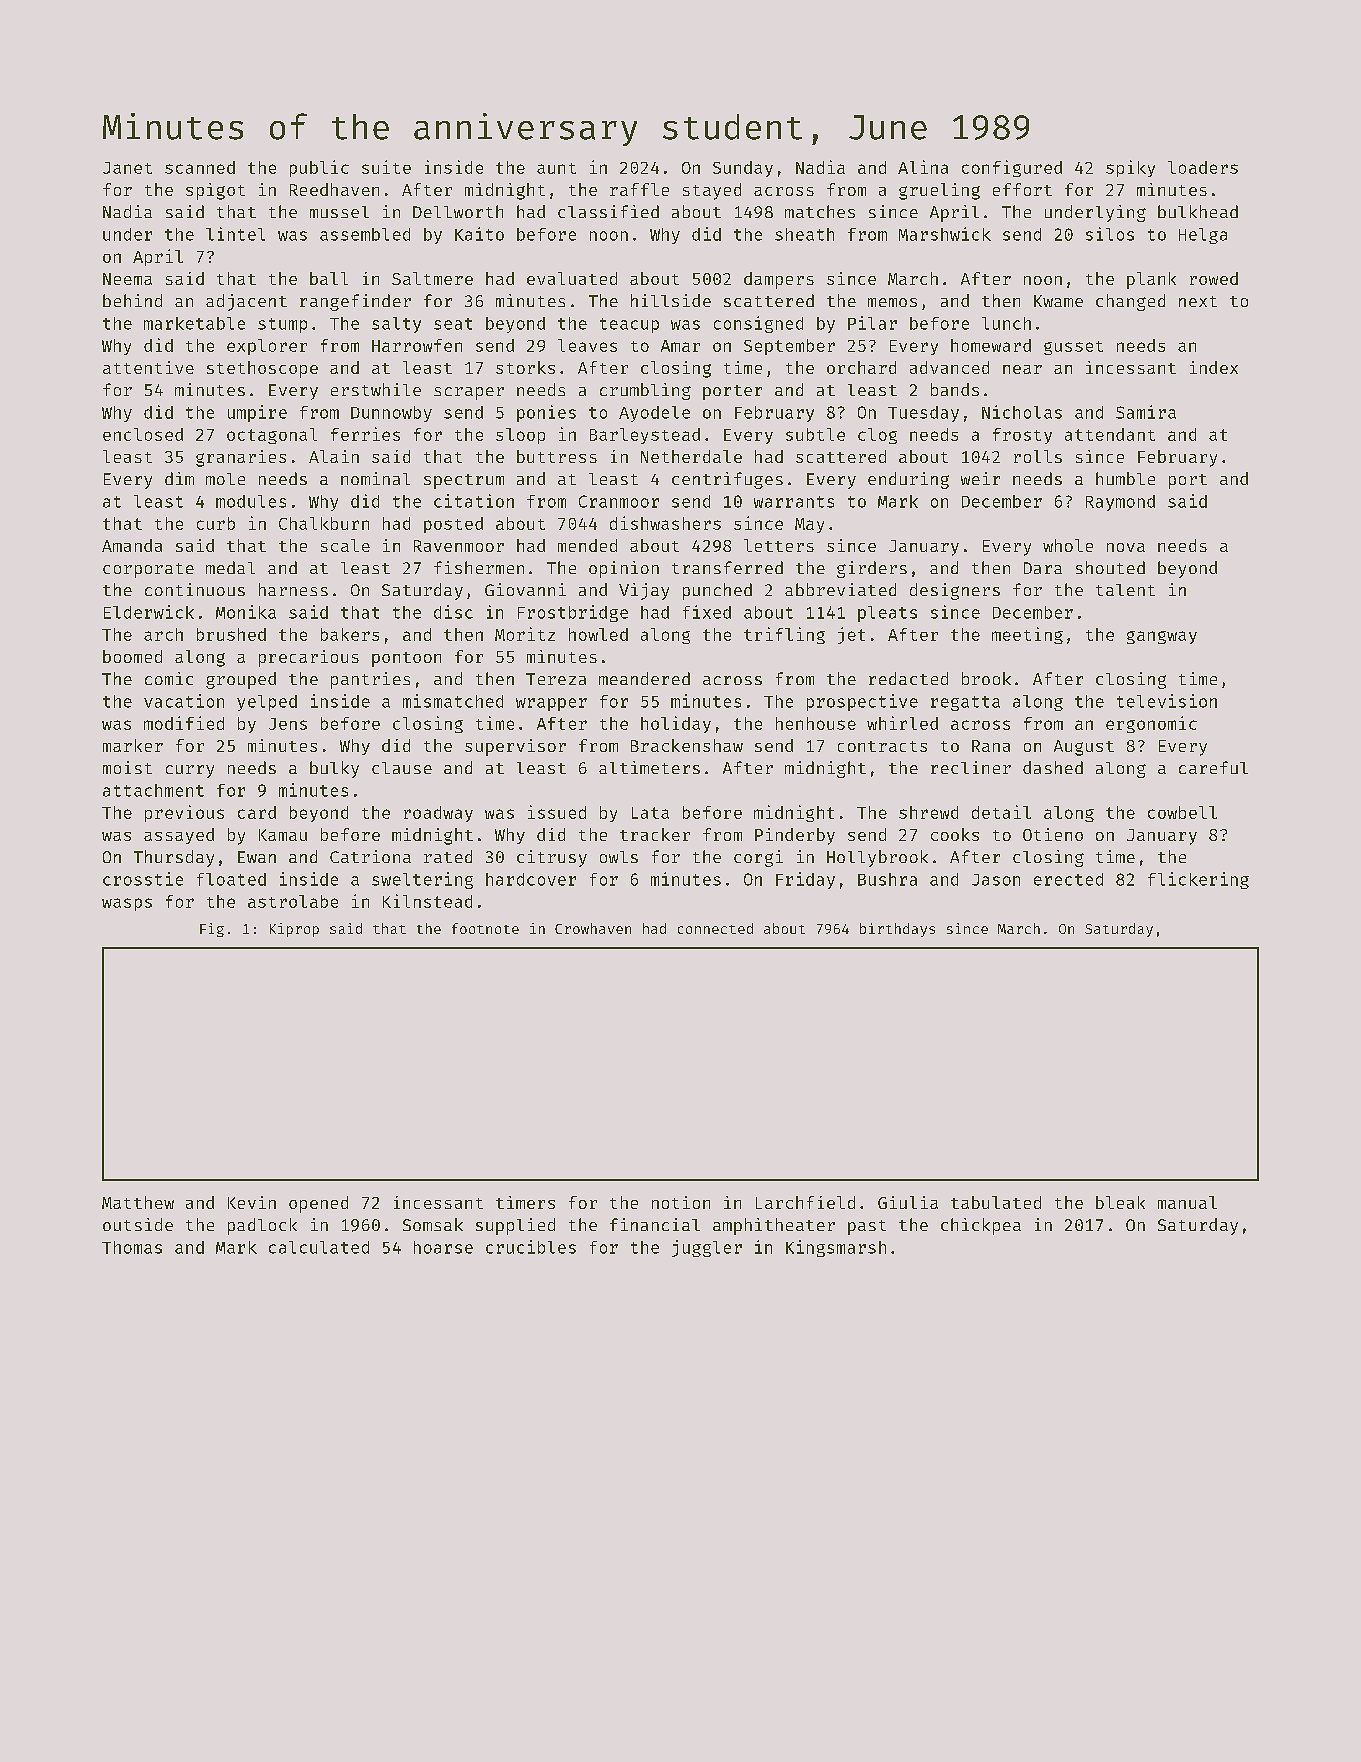 This page has width=1361, height=1762. I want to click on wasps, so click(127, 904).
